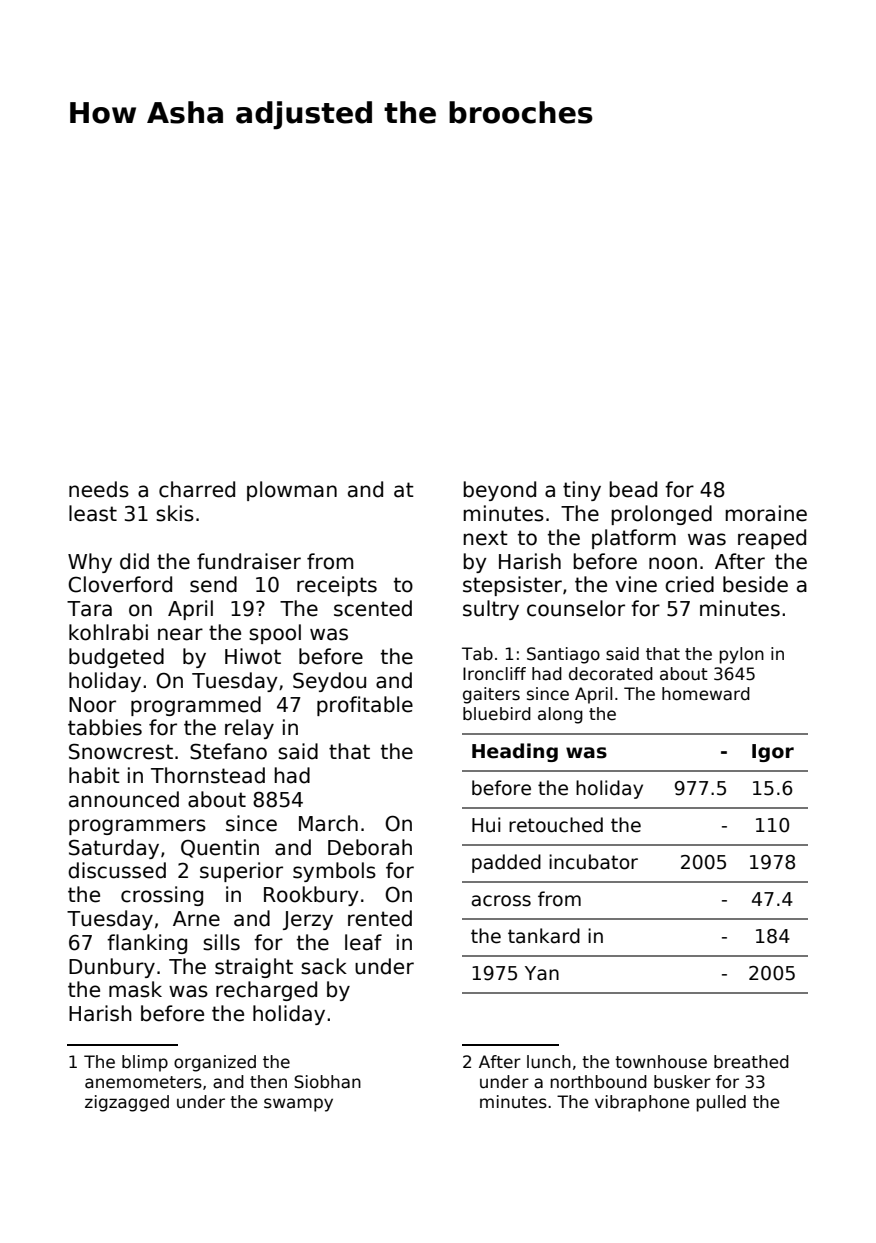  What do you see at coordinates (633, 489) in the image?
I see `bead` at bounding box center [633, 489].
